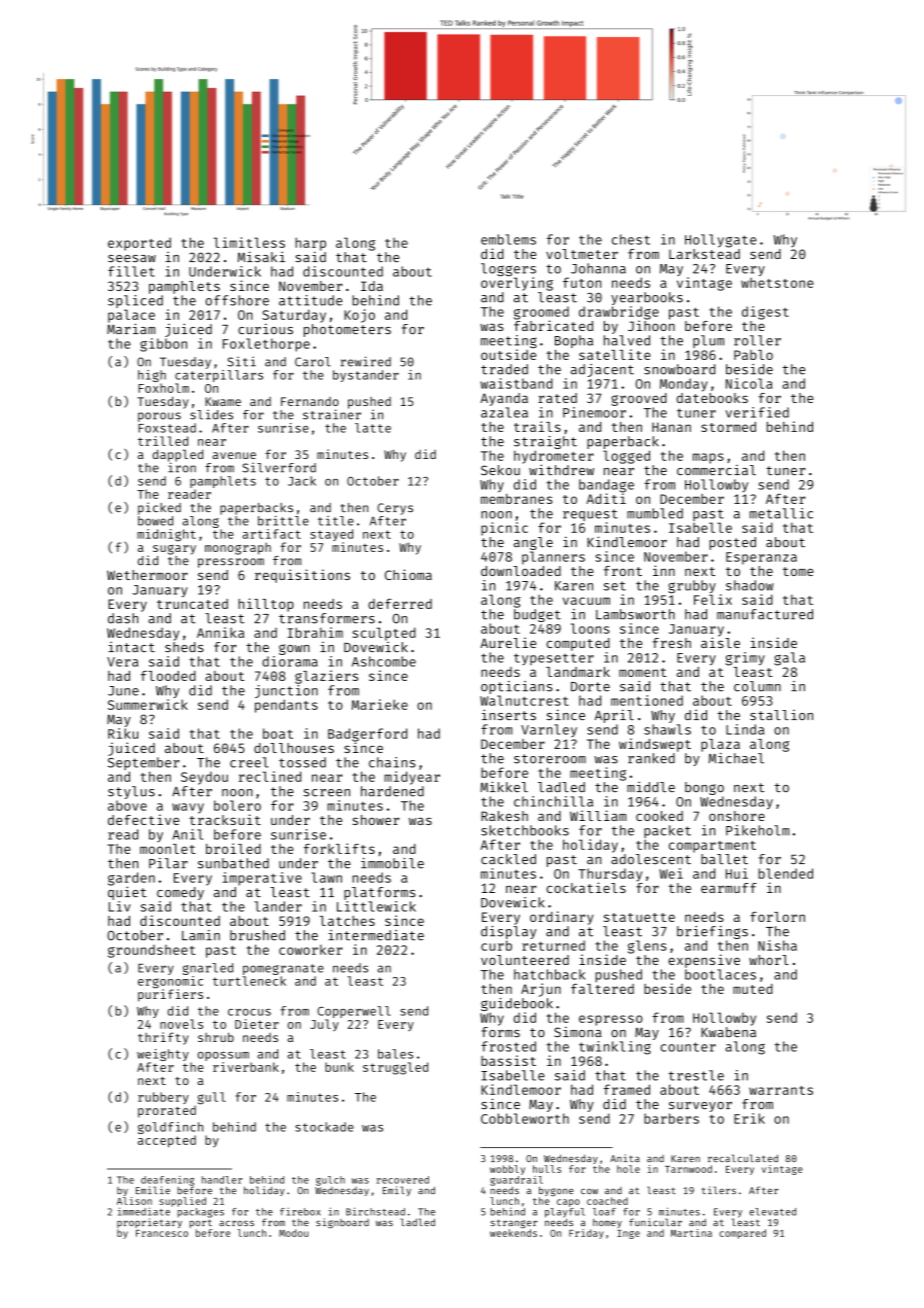 The width and height of the screenshot is (924, 1308). I want to click on defective, so click(143, 819).
